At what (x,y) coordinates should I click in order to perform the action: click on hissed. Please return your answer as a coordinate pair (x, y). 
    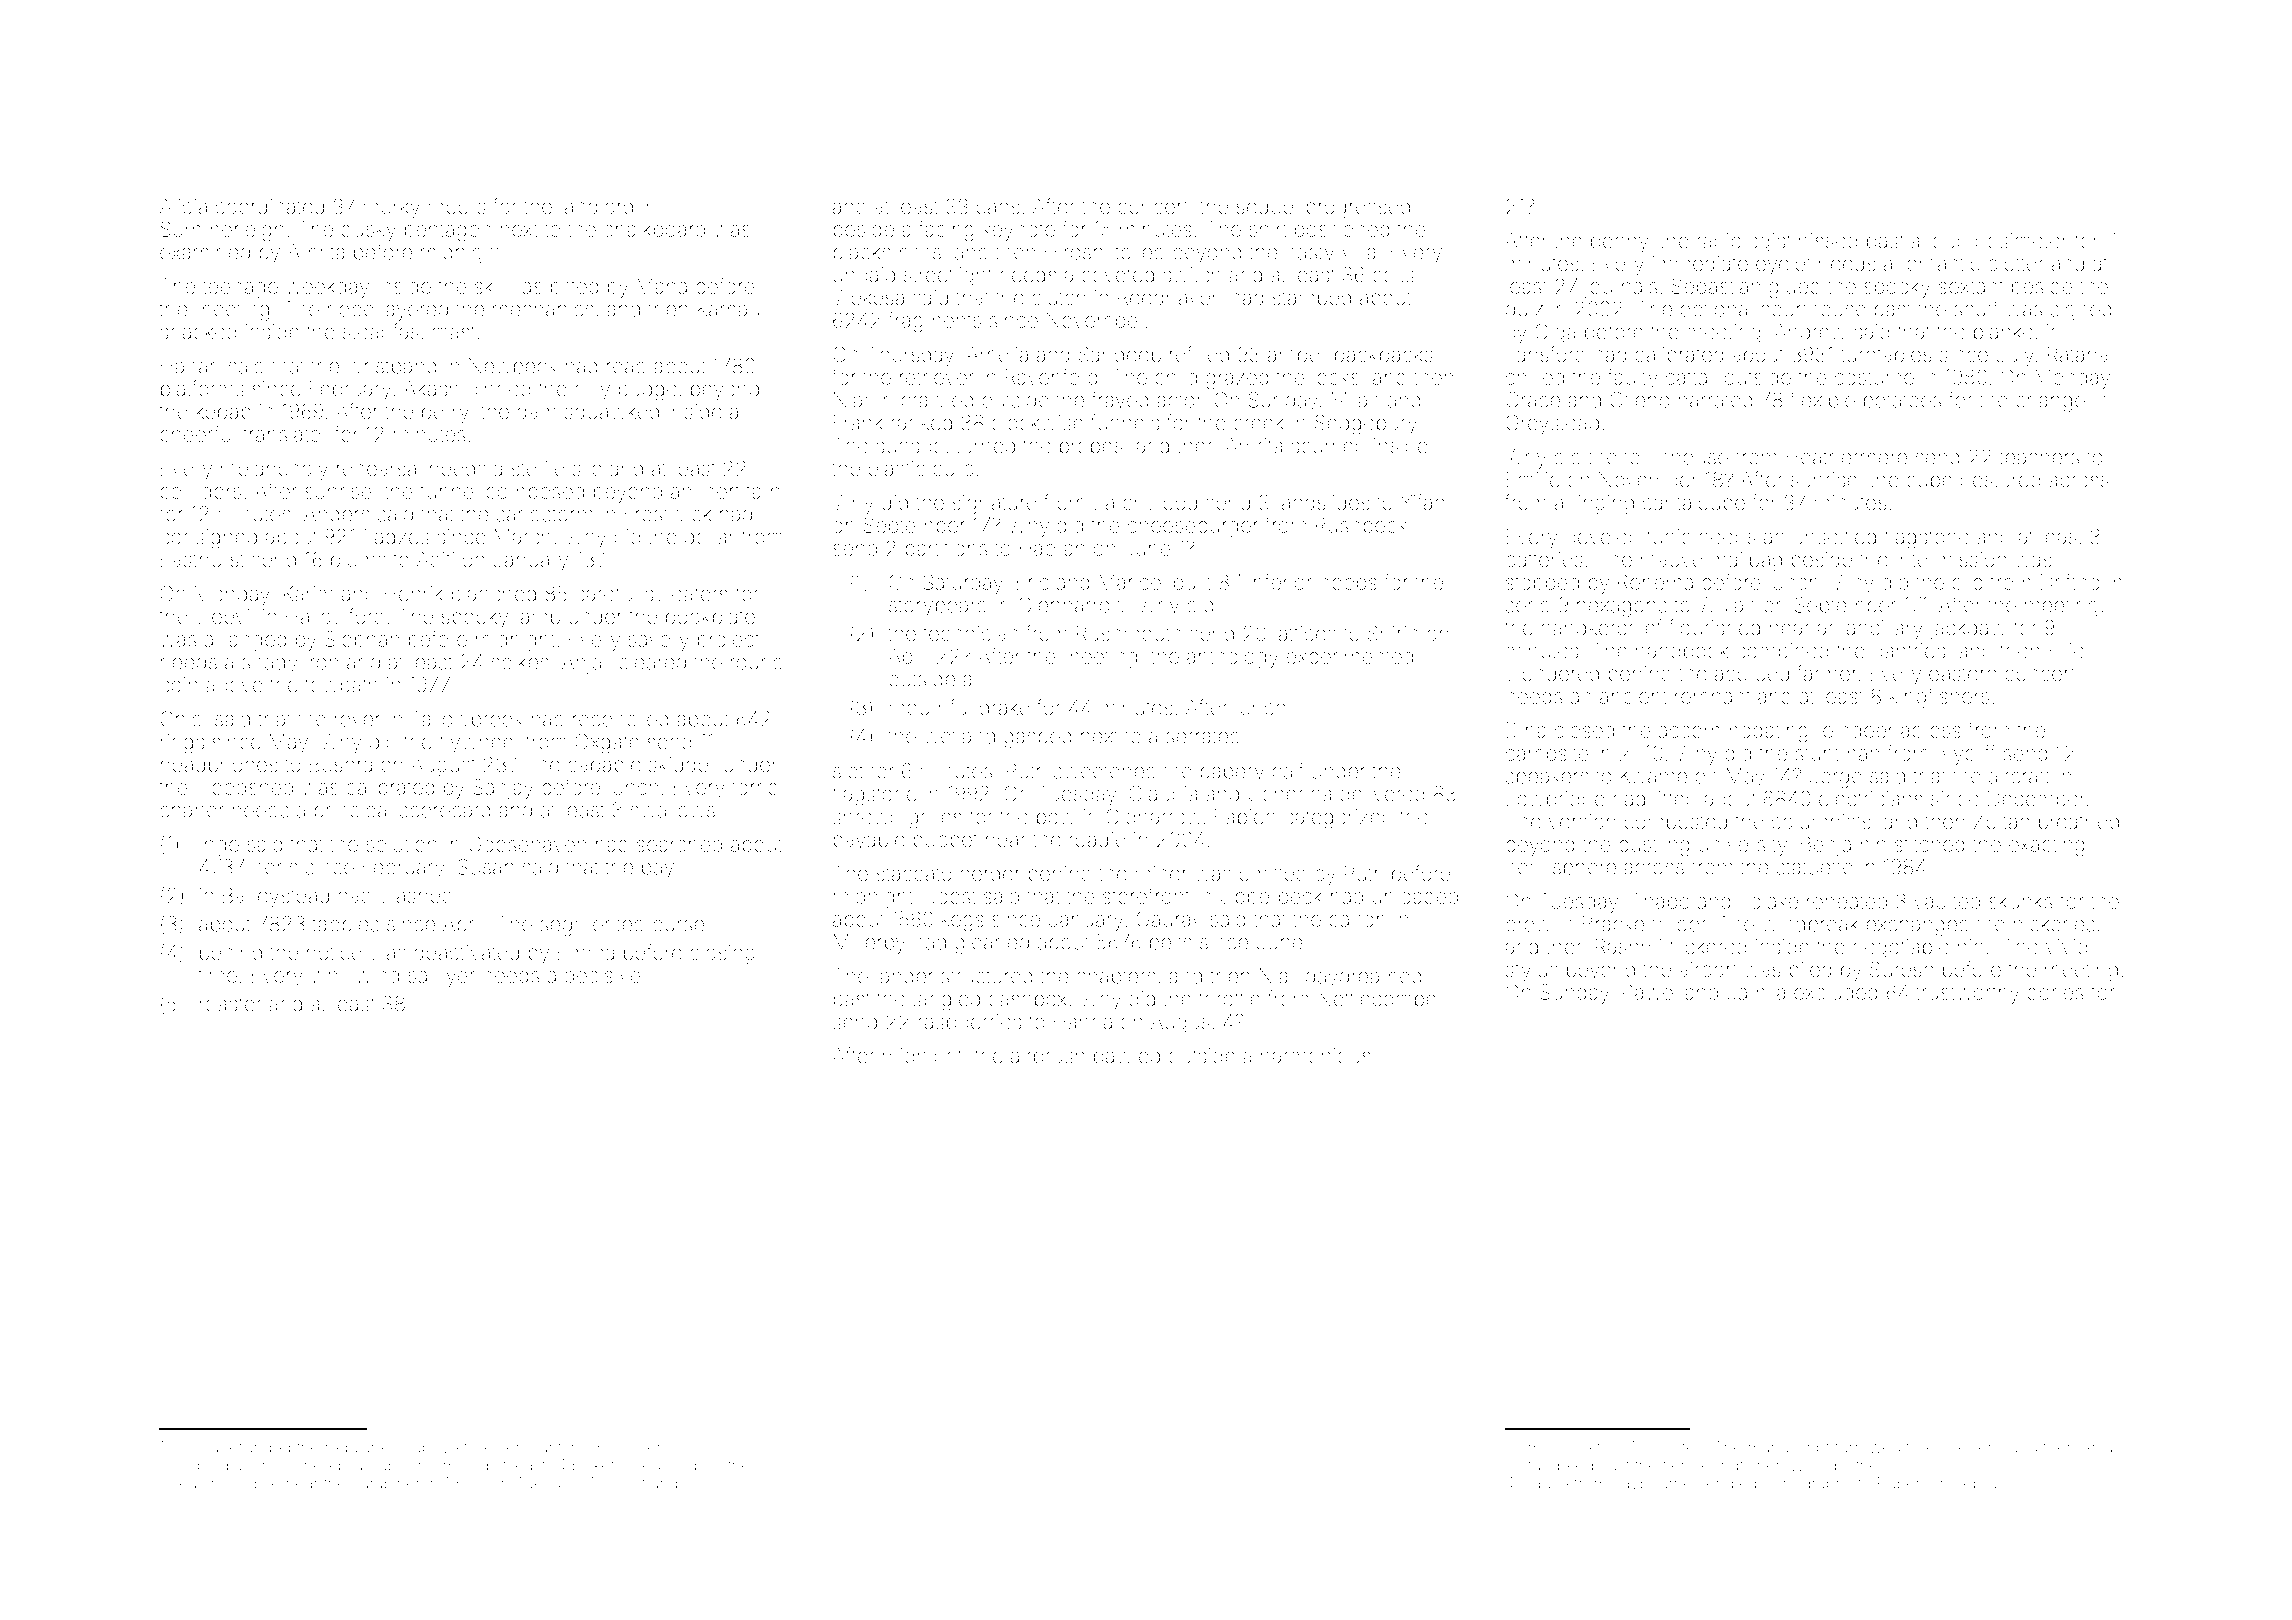
    Looking at the image, I should click on (1828, 241).
